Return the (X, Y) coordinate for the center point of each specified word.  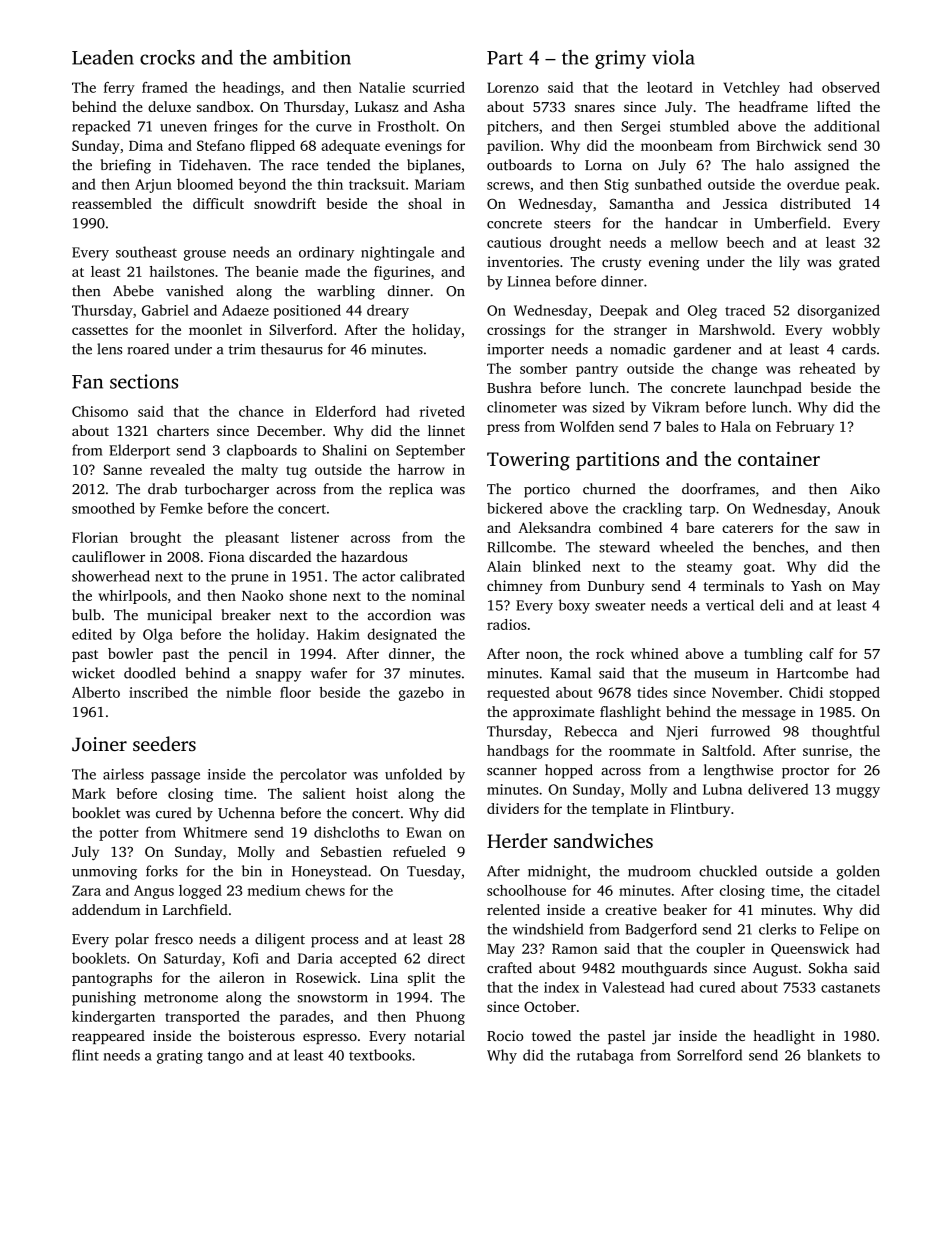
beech (745, 242)
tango (226, 1057)
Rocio (505, 1035)
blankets (834, 1055)
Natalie (382, 87)
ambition (312, 57)
